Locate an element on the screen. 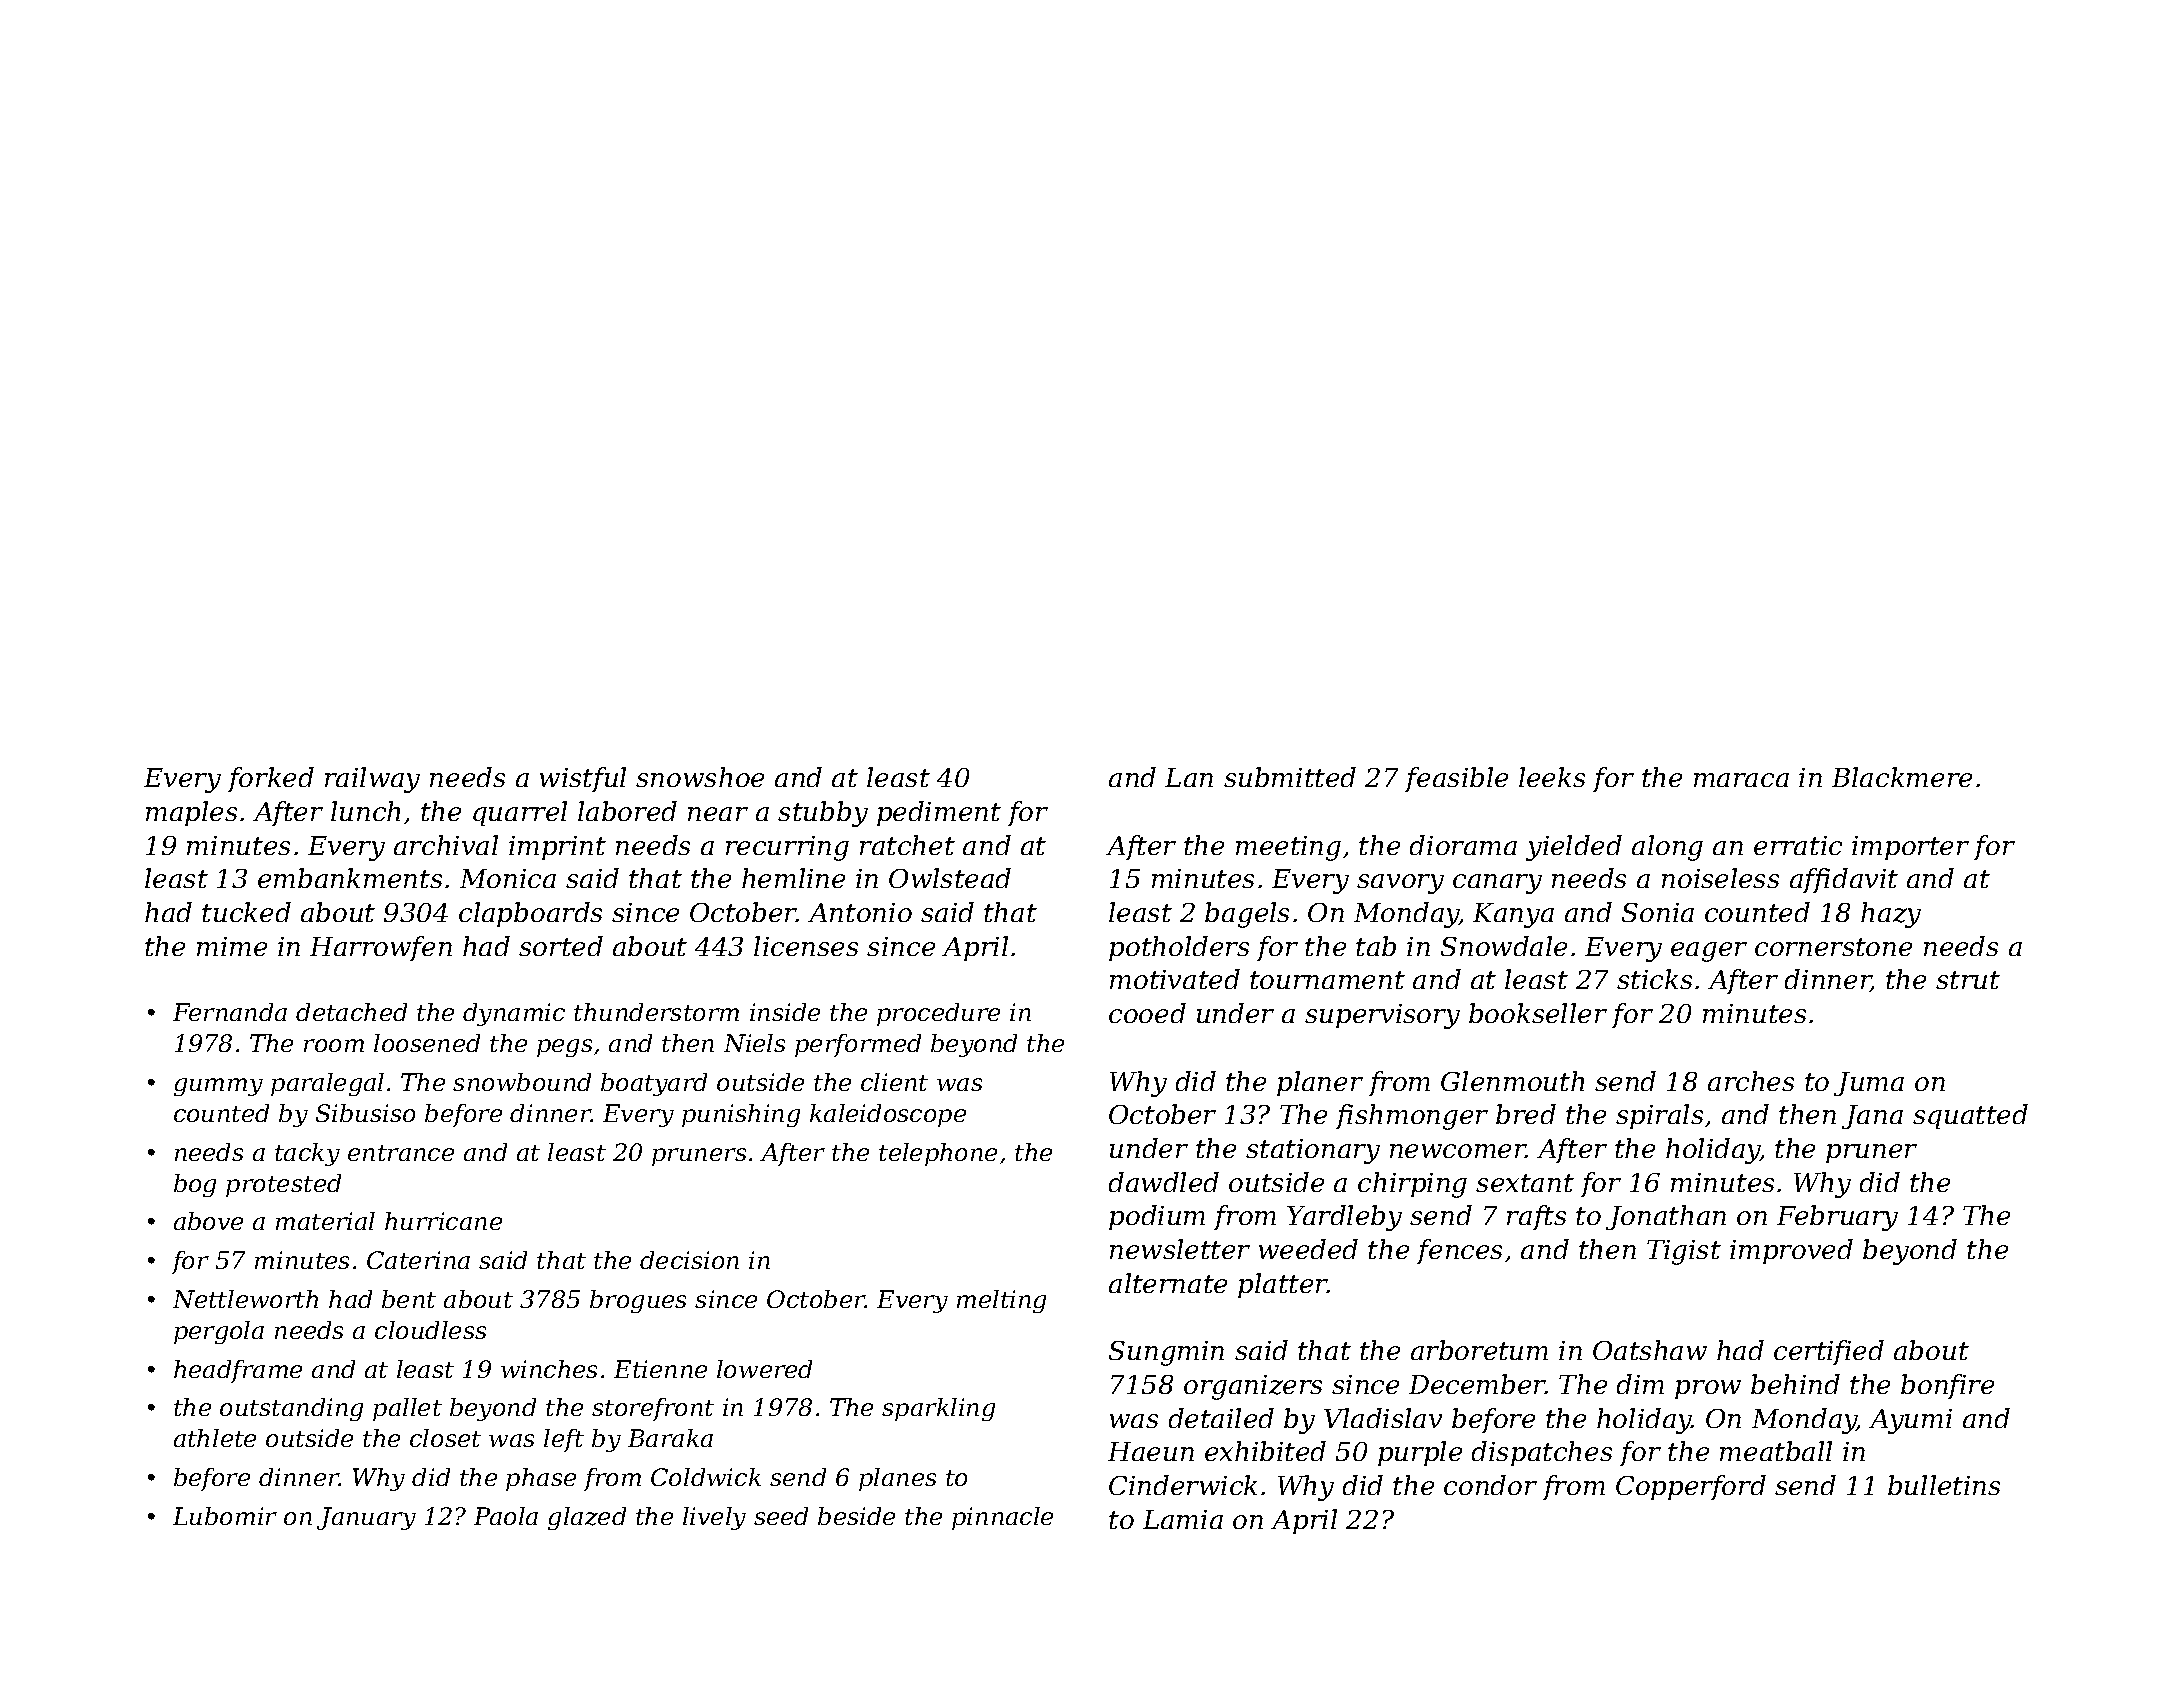 The width and height of the screenshot is (2178, 1683). forked is located at coordinates (271, 779).
